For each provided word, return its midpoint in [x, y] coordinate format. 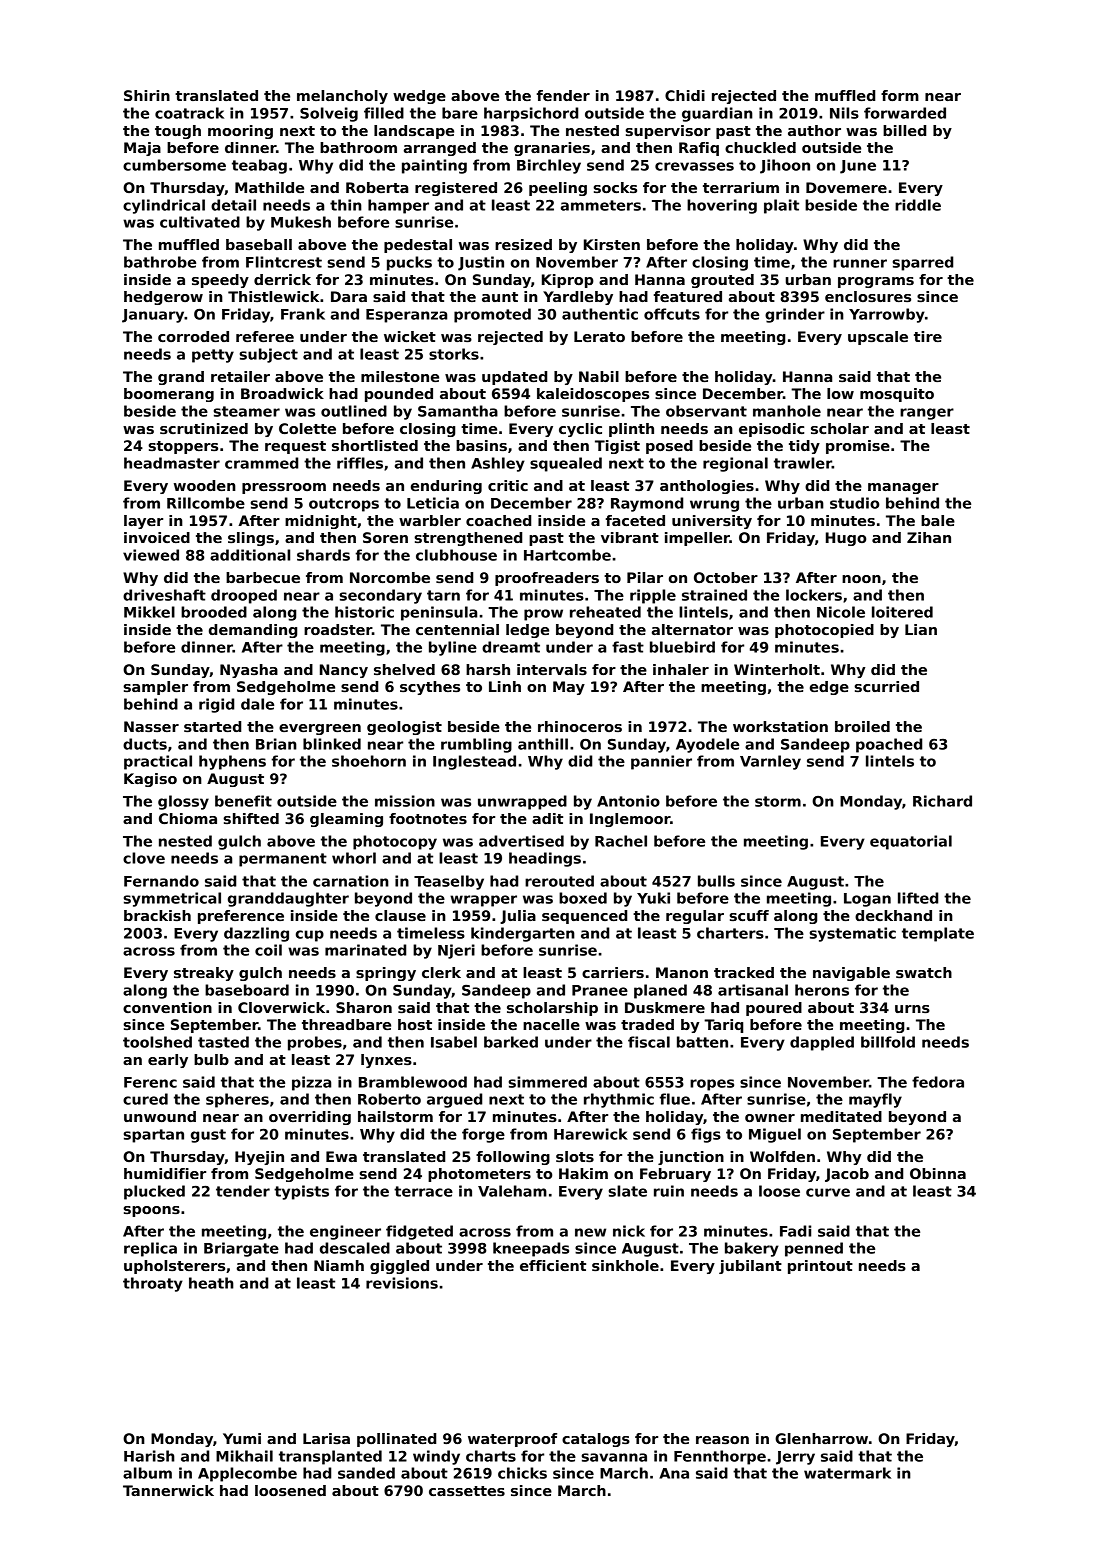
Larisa [326, 1438]
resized [523, 244]
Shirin [147, 95]
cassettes [467, 1491]
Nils [844, 113]
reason [722, 1440]
